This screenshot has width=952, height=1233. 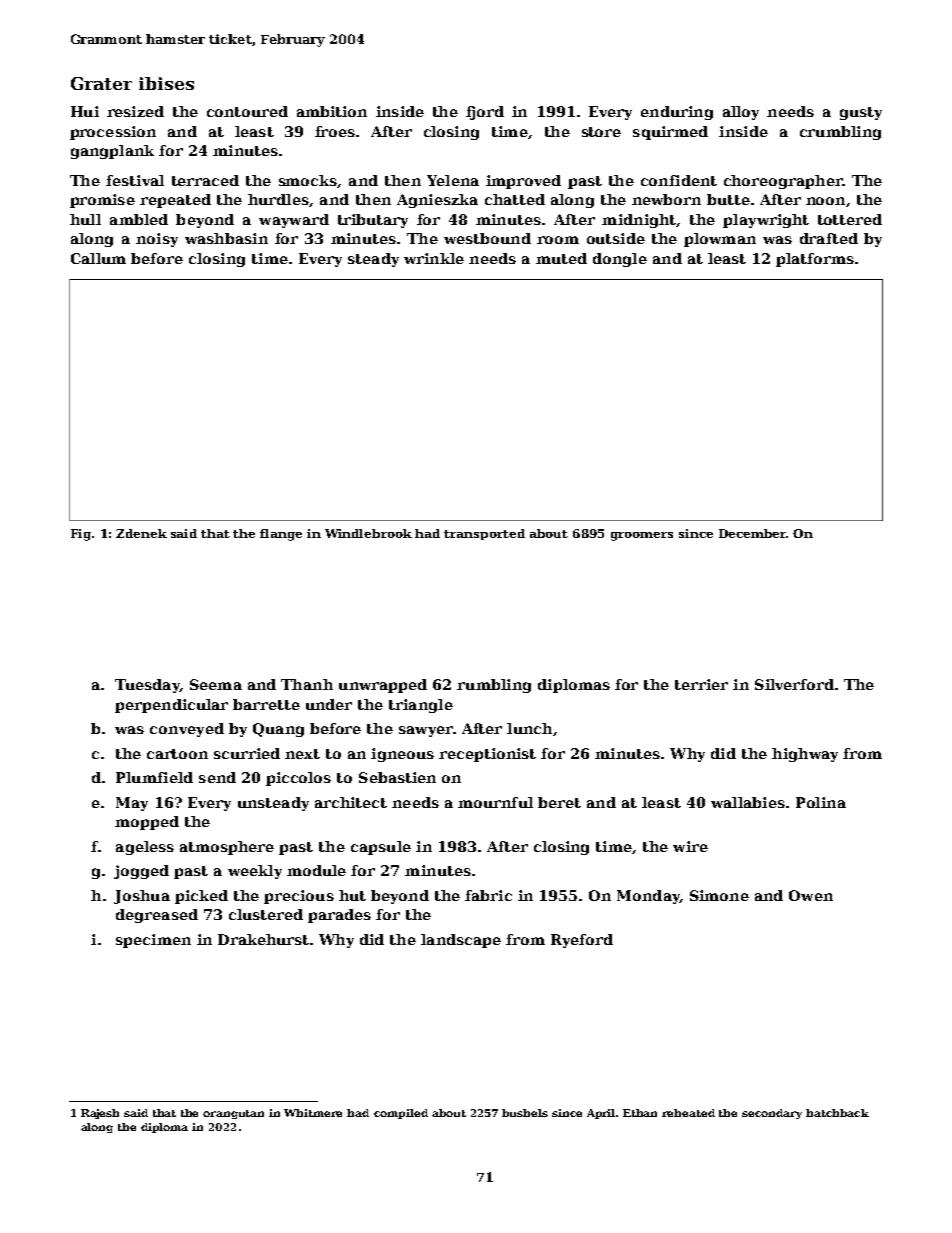 What do you see at coordinates (157, 240) in the screenshot?
I see `noisy` at bounding box center [157, 240].
